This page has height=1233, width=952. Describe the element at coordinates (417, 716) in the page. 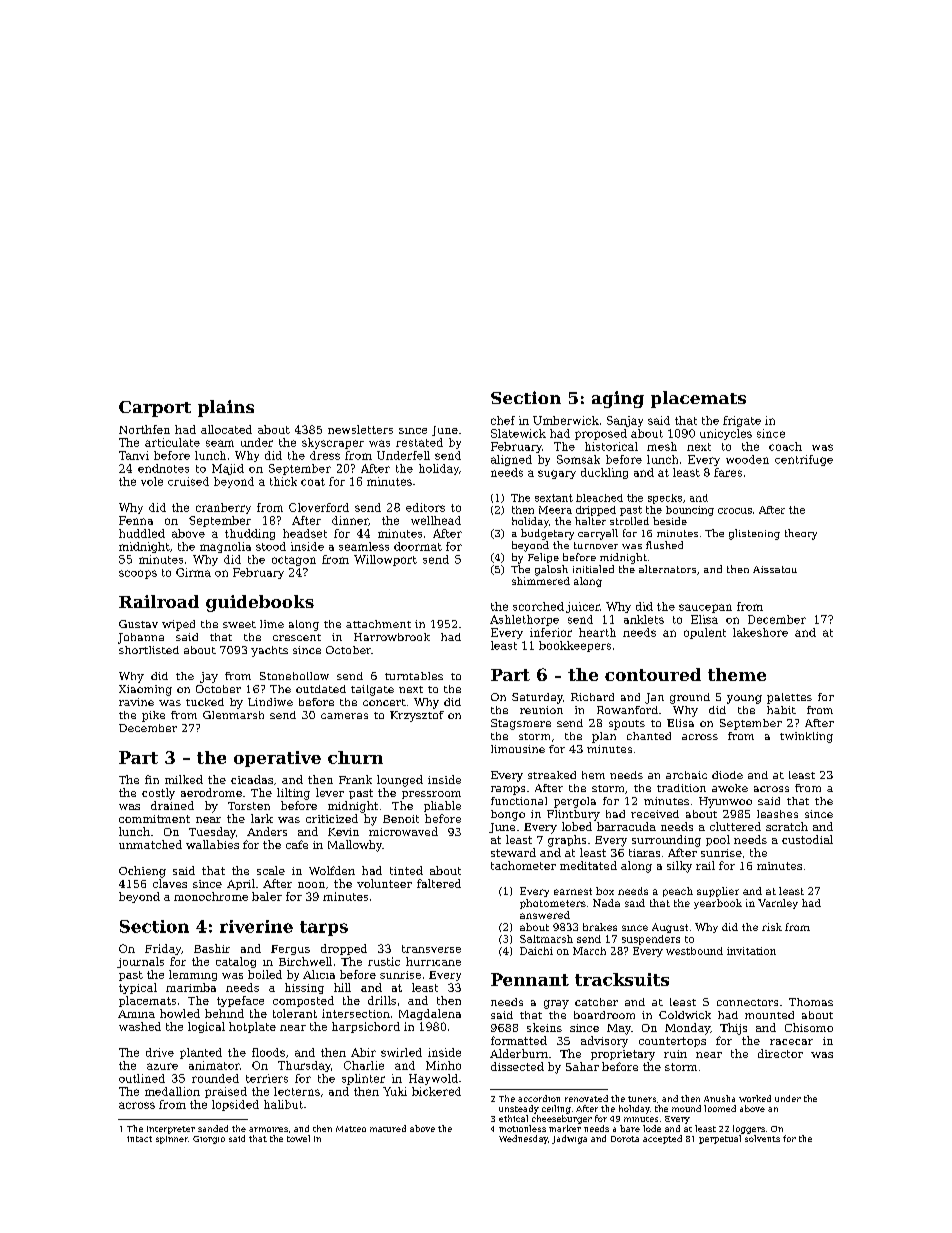

I see `Krzysztof` at that location.
